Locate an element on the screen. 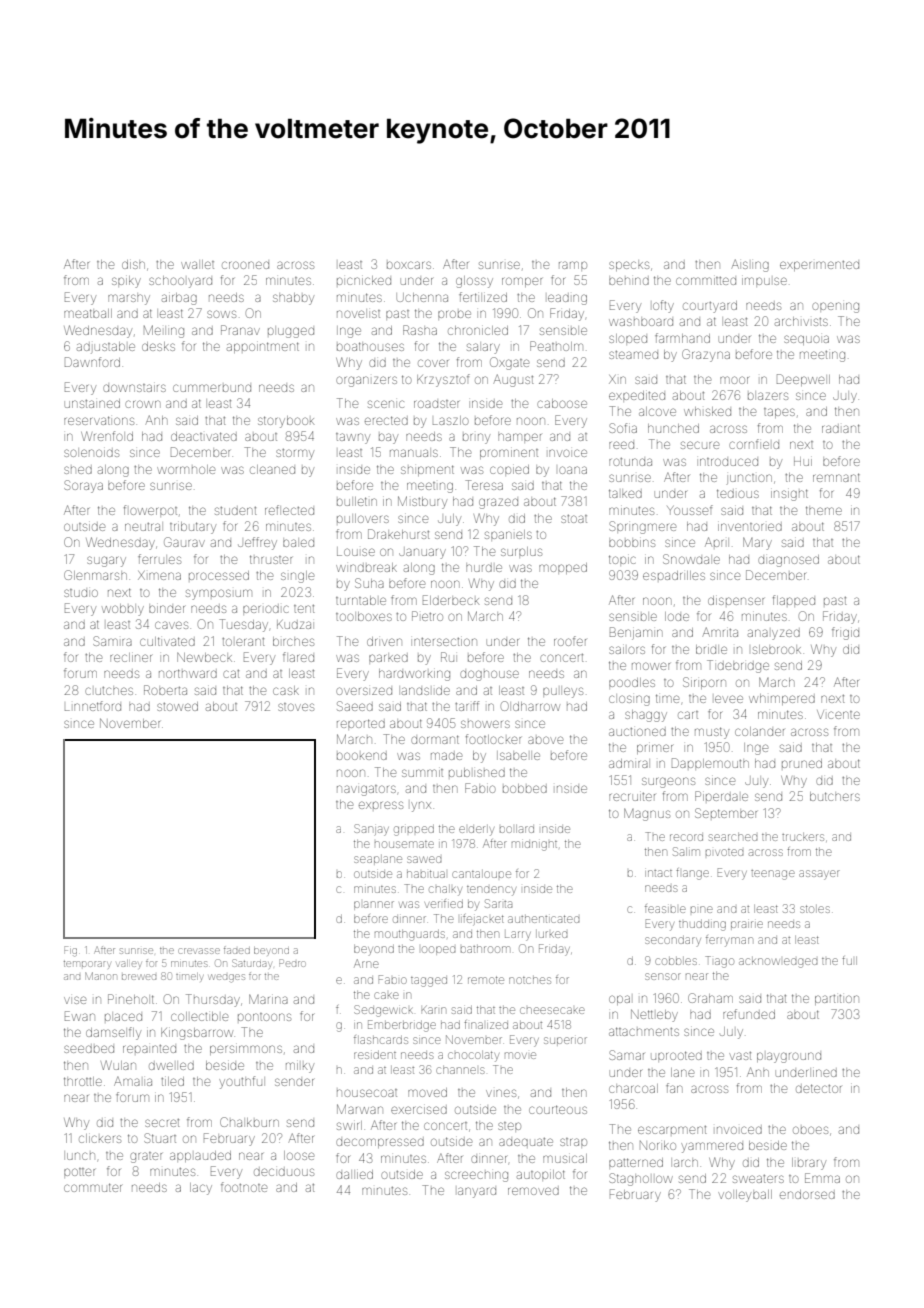 This screenshot has width=924, height=1308. wallet is located at coordinates (197, 264).
